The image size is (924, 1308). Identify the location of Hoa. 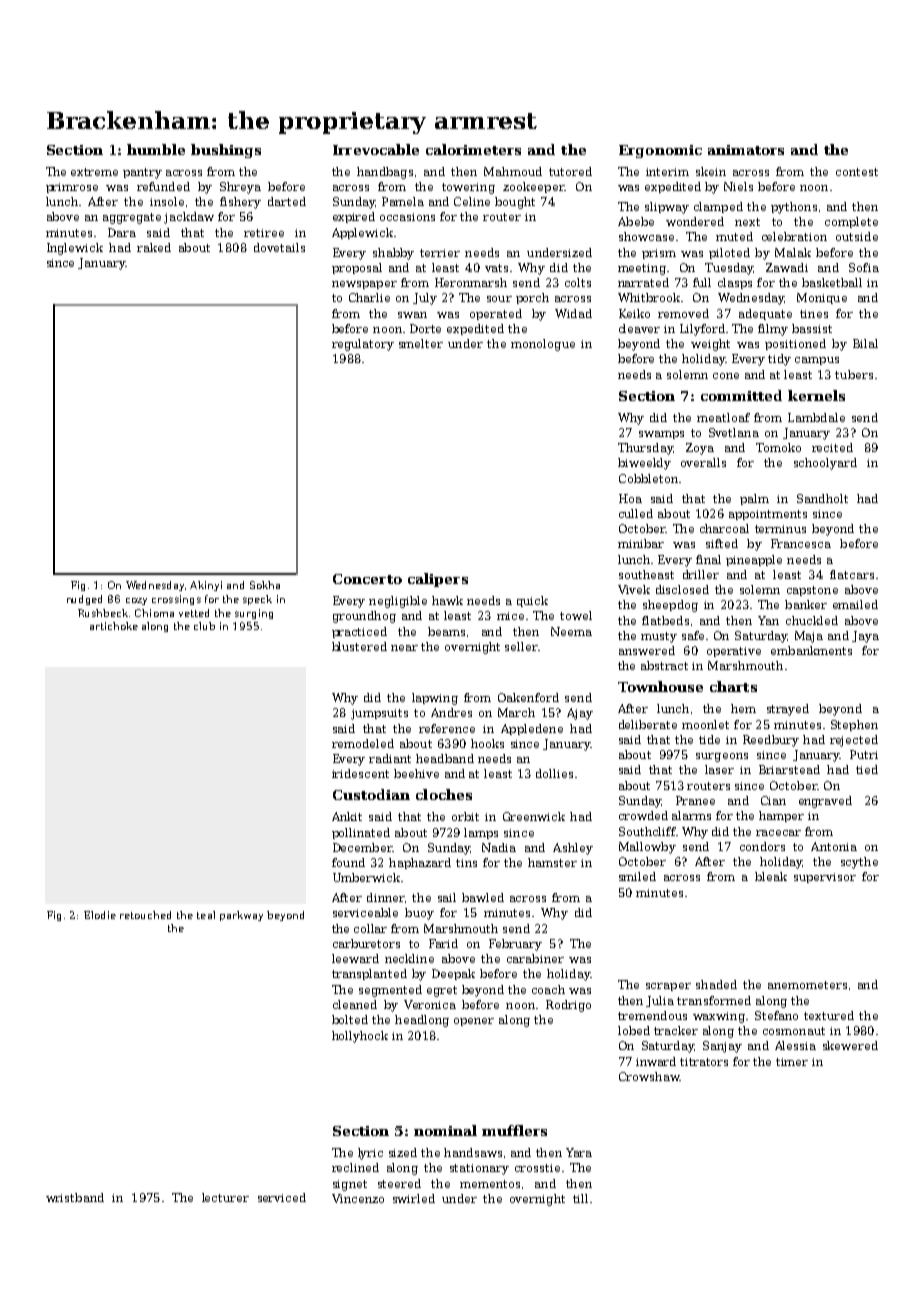
(630, 498).
